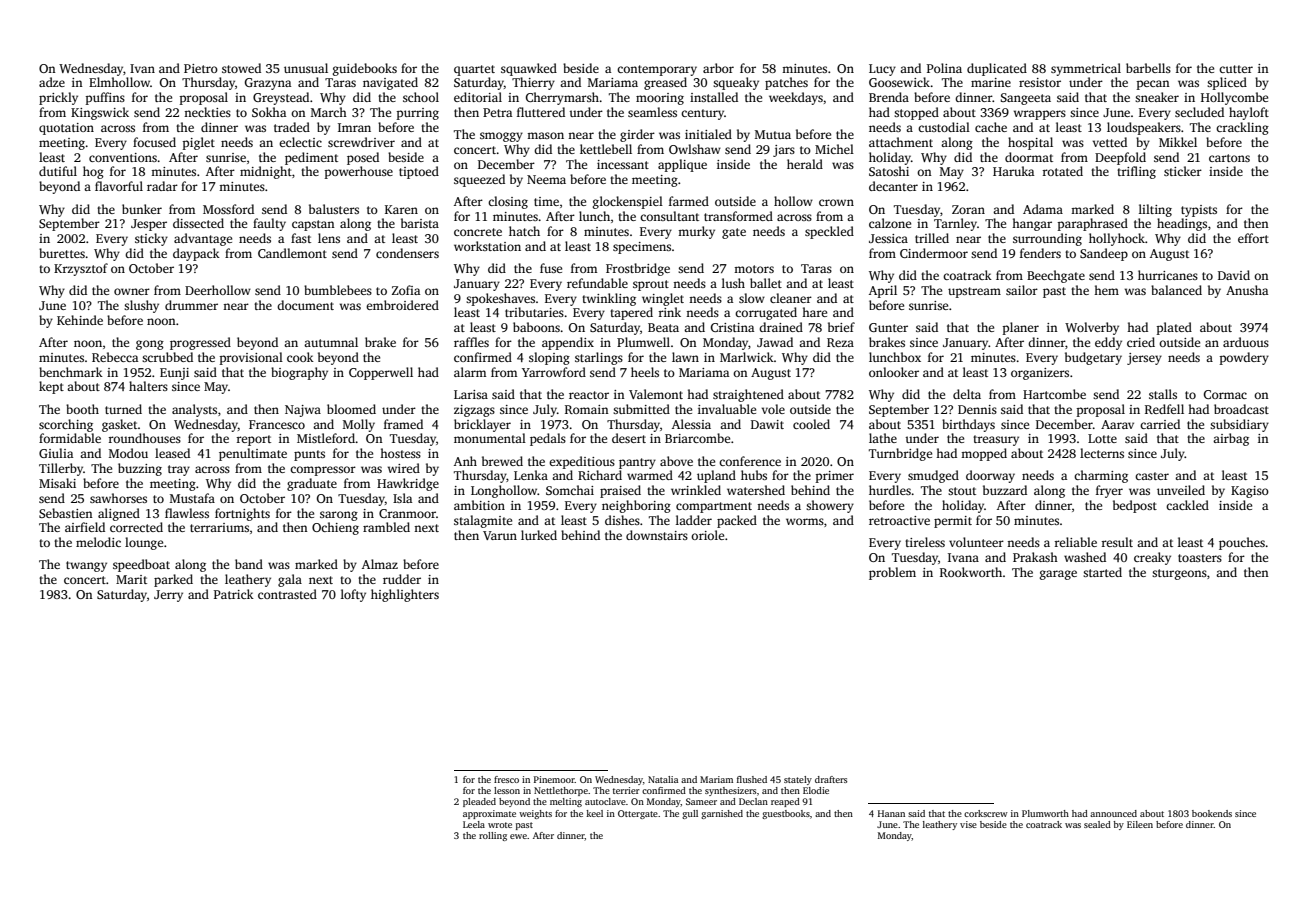 Image resolution: width=1308 pixels, height=924 pixels. Describe the element at coordinates (539, 535) in the document. I see `lurked` at that location.
